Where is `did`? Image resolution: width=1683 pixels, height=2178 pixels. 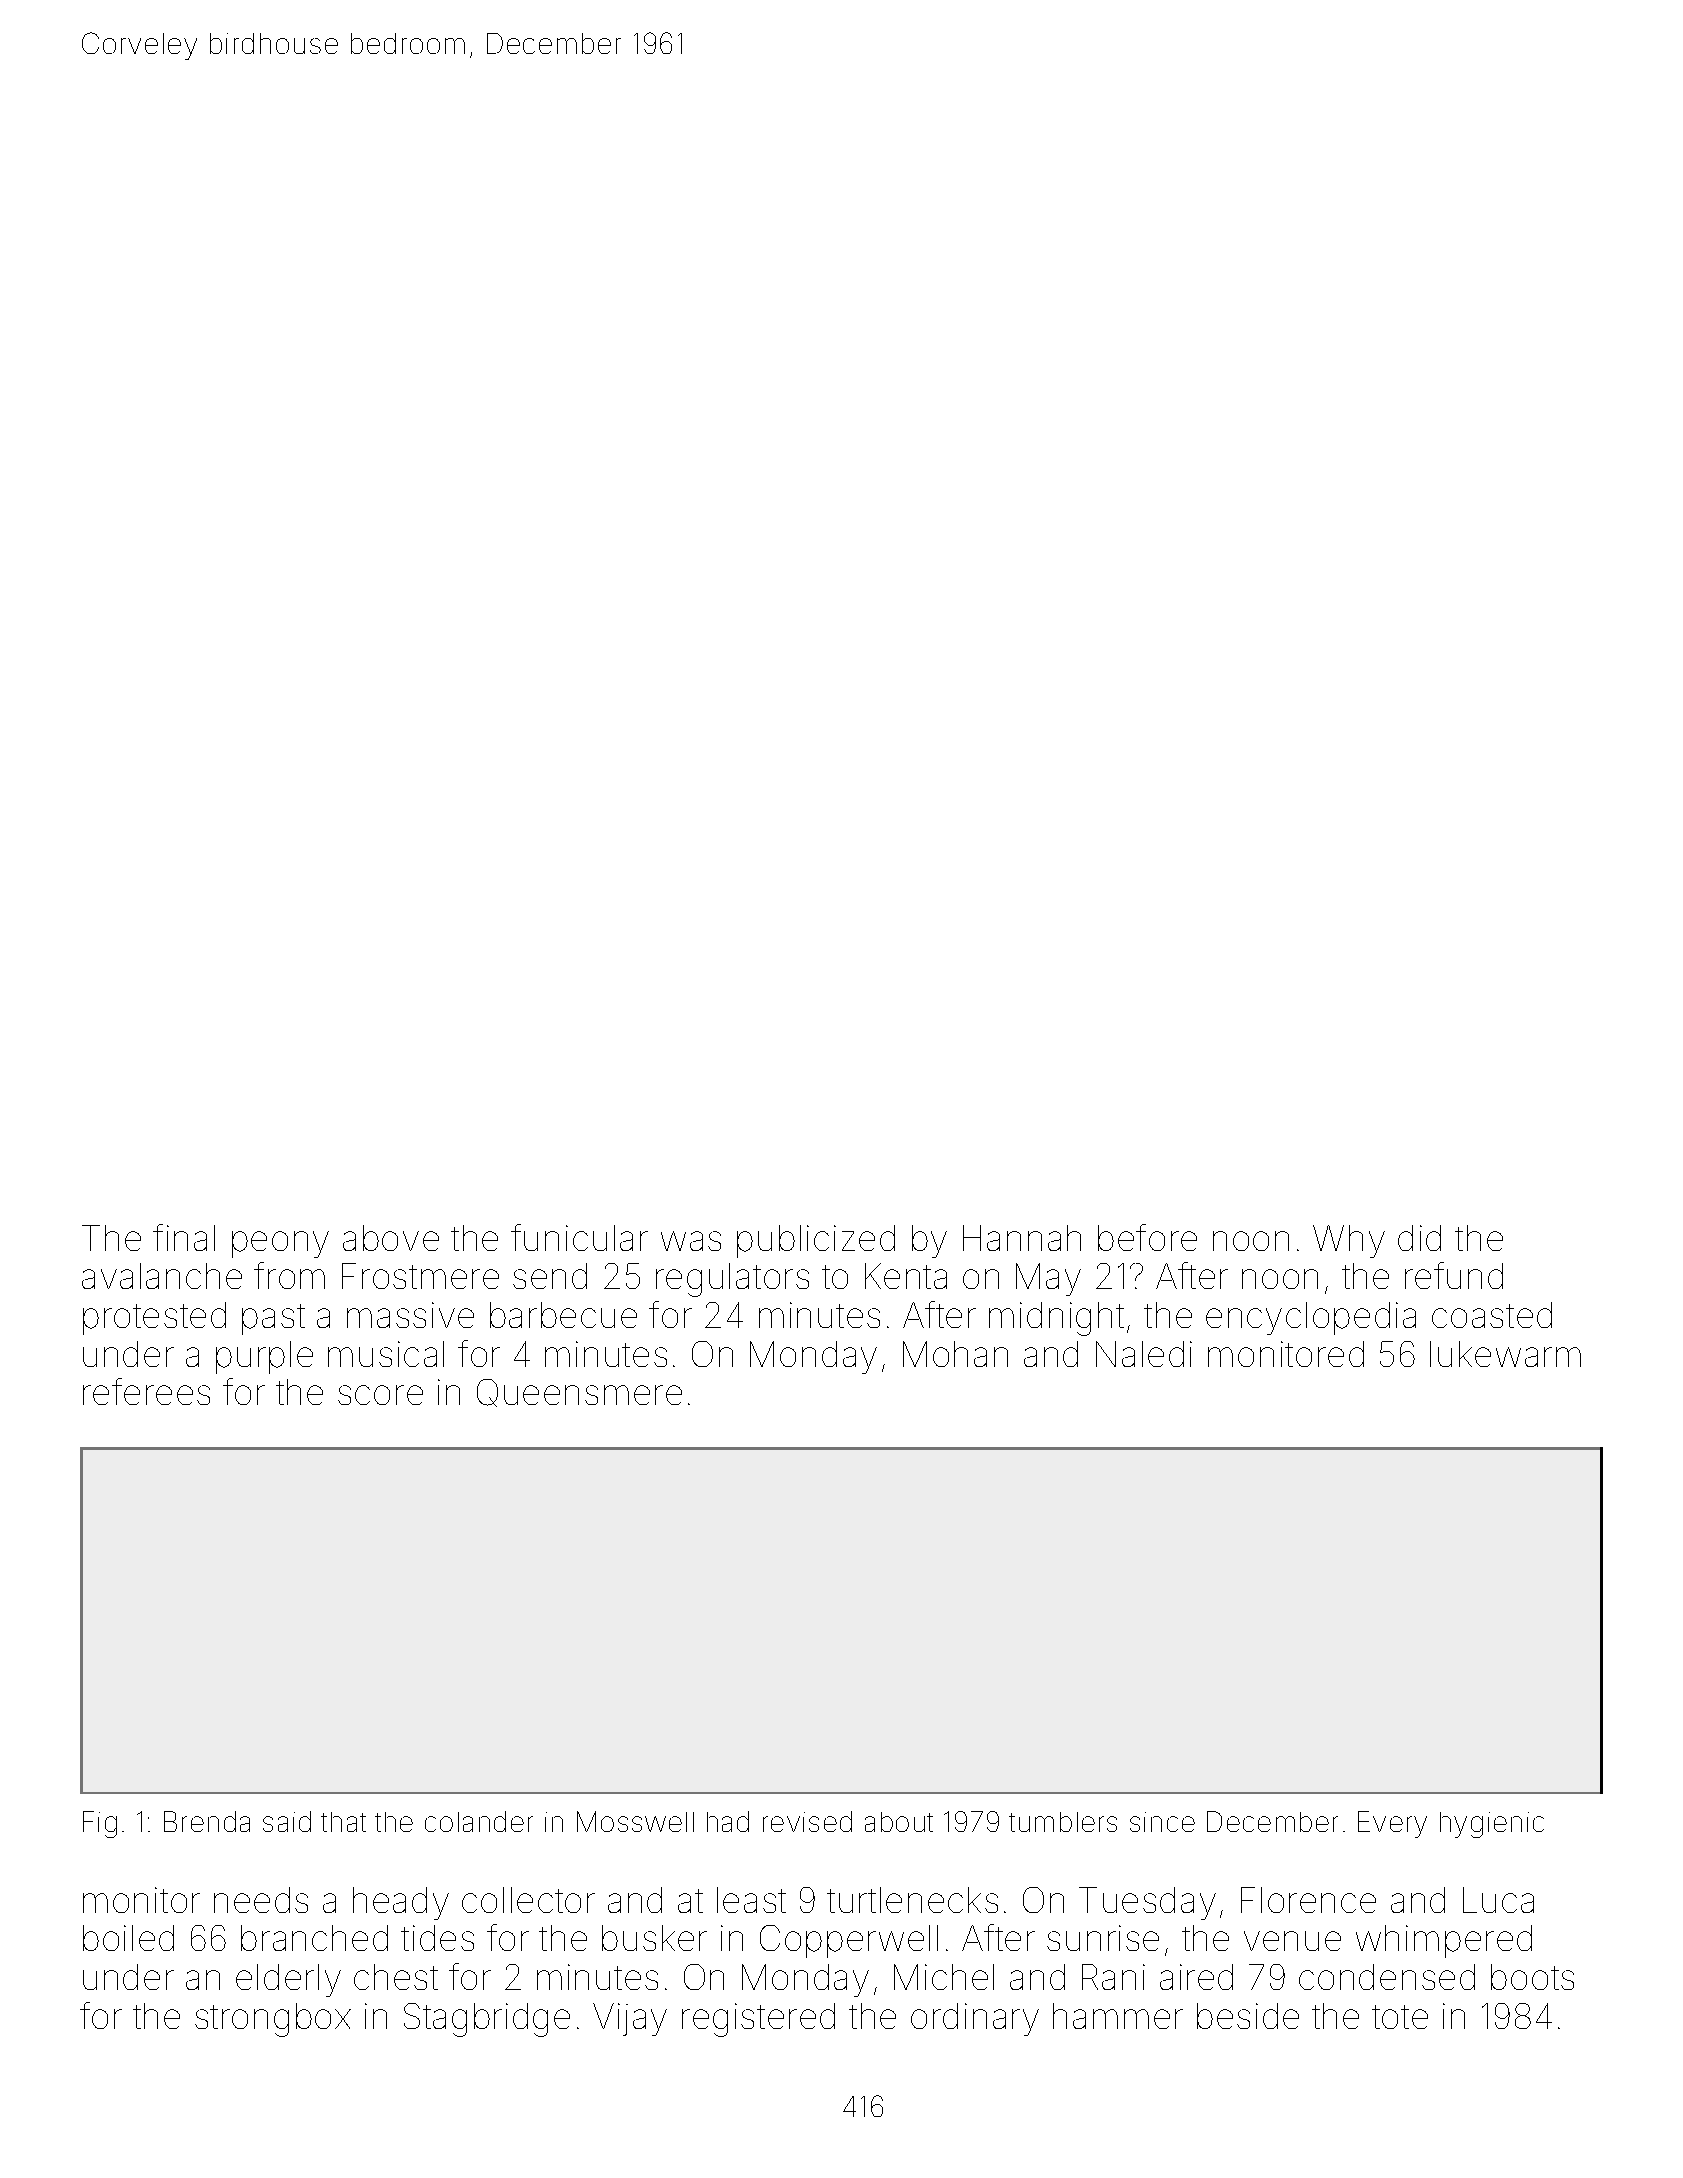
did is located at coordinates (1419, 1238).
